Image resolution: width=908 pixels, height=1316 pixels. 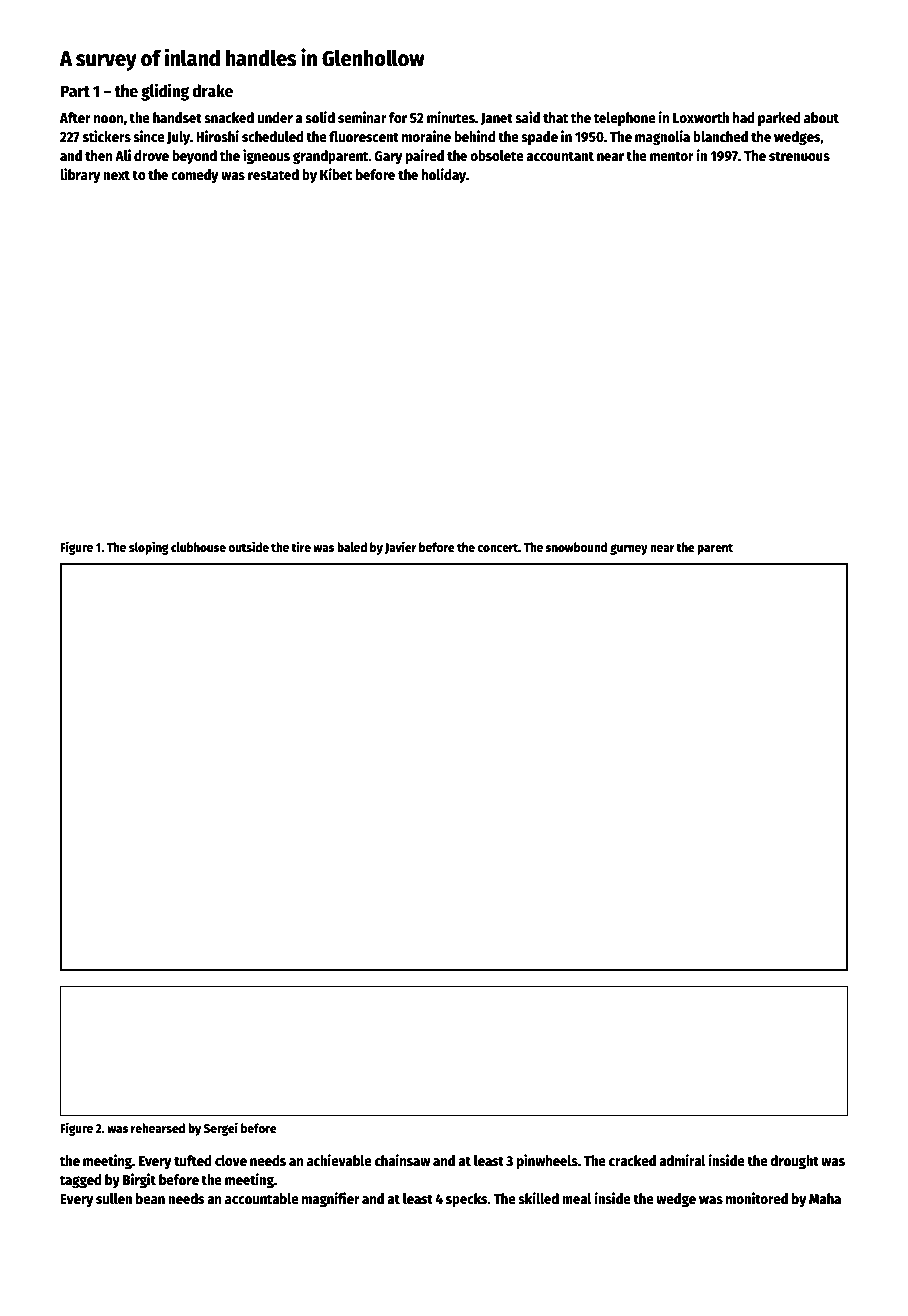 I want to click on strenuous, so click(x=799, y=156).
